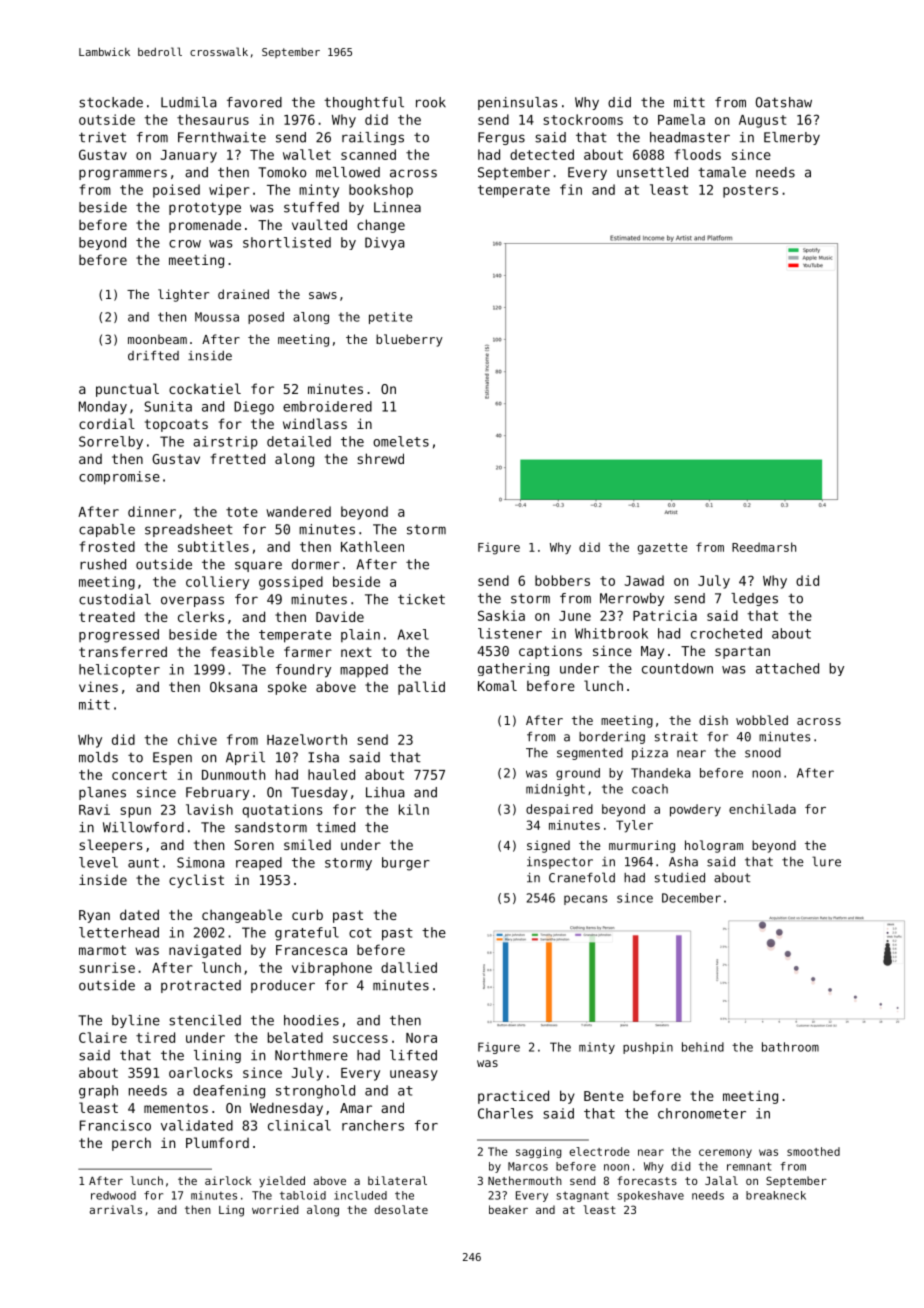 The image size is (924, 1308). What do you see at coordinates (571, 189) in the screenshot?
I see `fin` at bounding box center [571, 189].
